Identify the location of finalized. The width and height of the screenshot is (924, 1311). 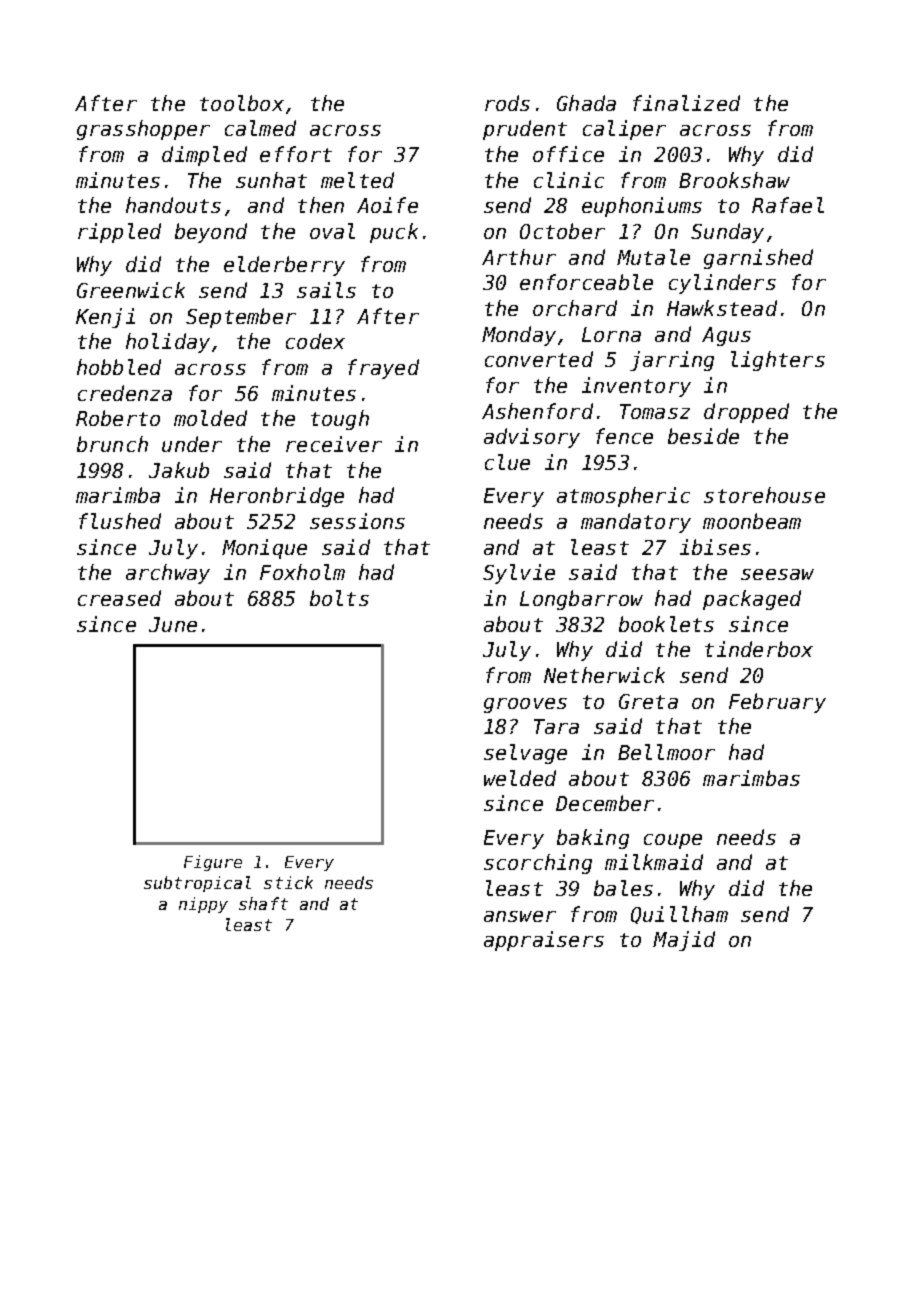
(686, 103).
